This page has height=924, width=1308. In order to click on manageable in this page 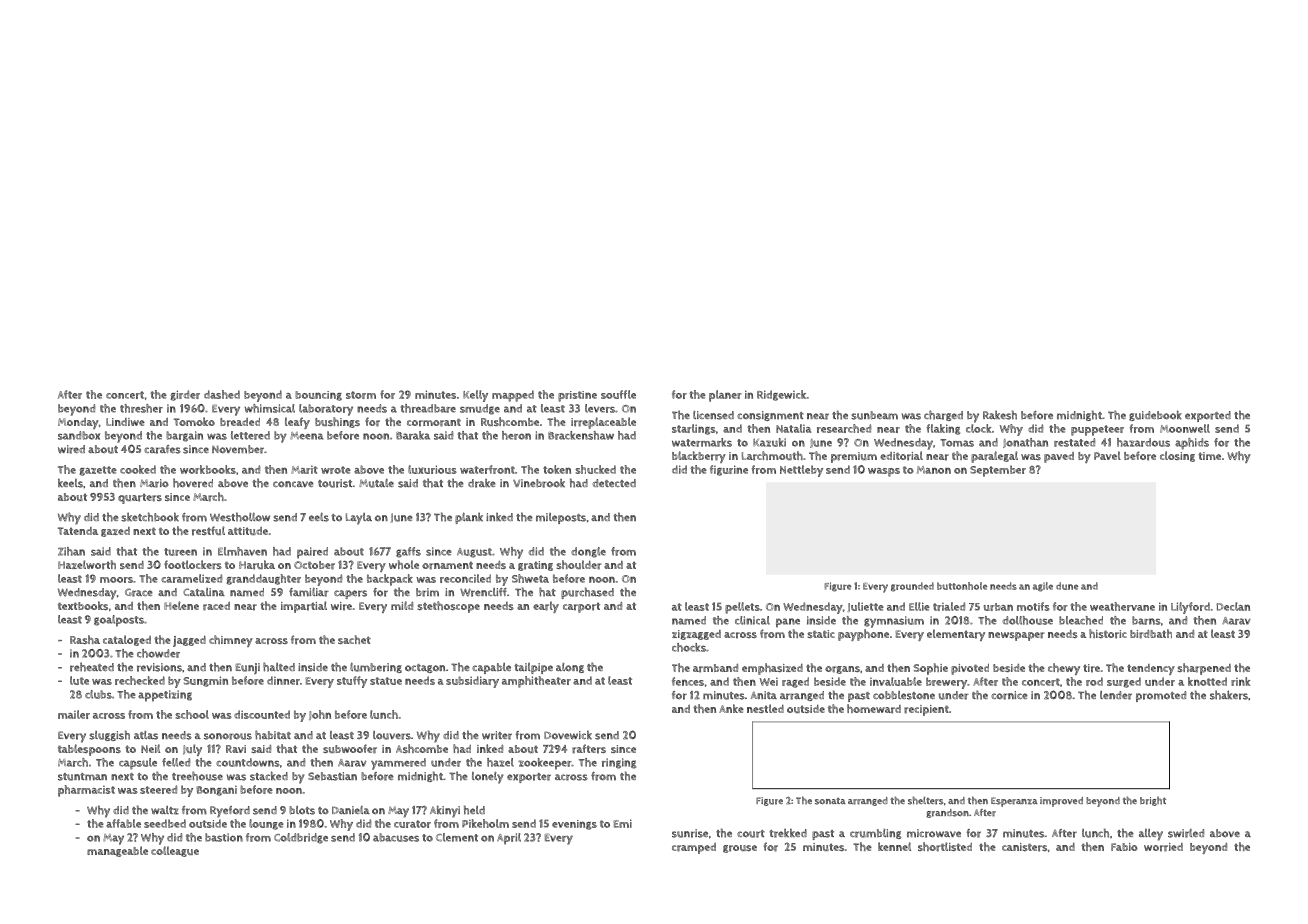, I will do `click(117, 851)`.
